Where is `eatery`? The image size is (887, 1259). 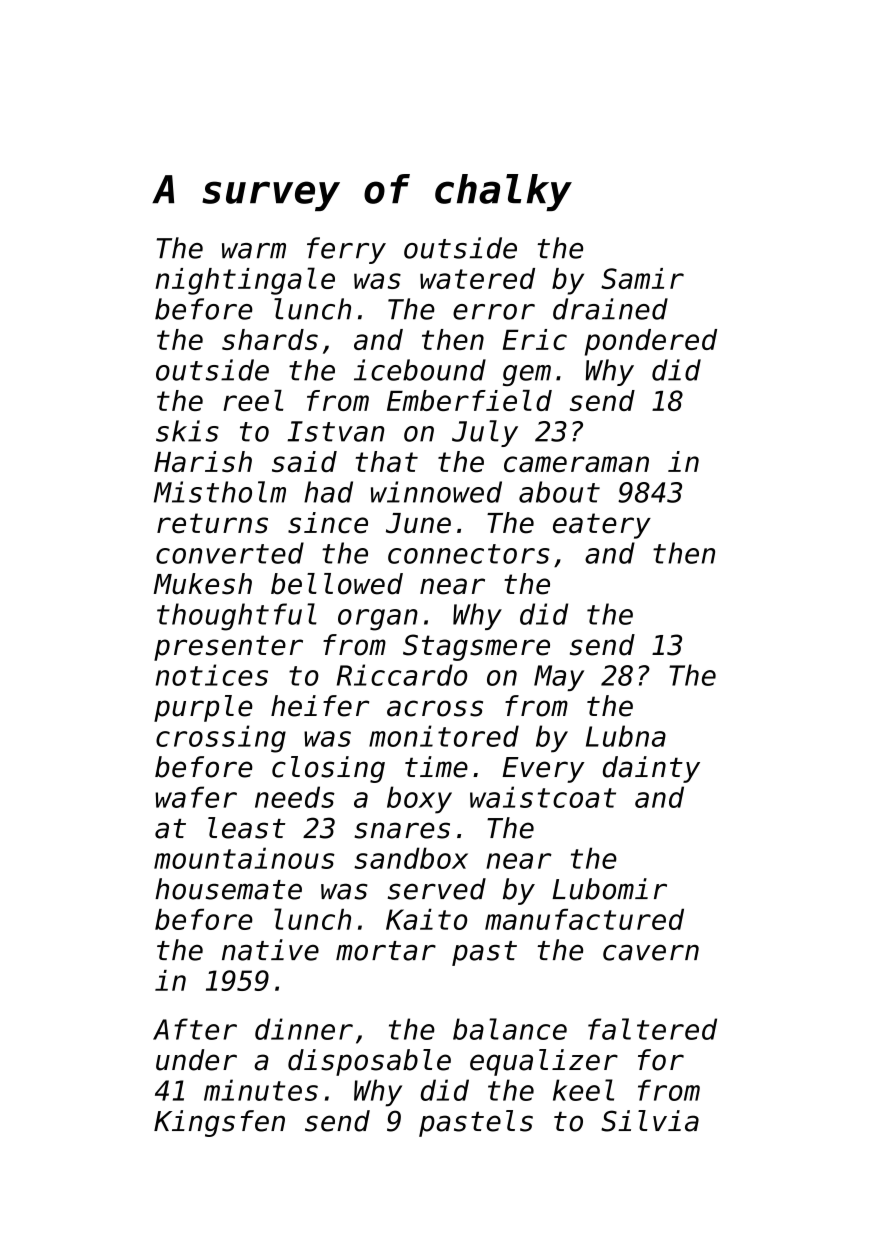
eatery is located at coordinates (602, 526).
